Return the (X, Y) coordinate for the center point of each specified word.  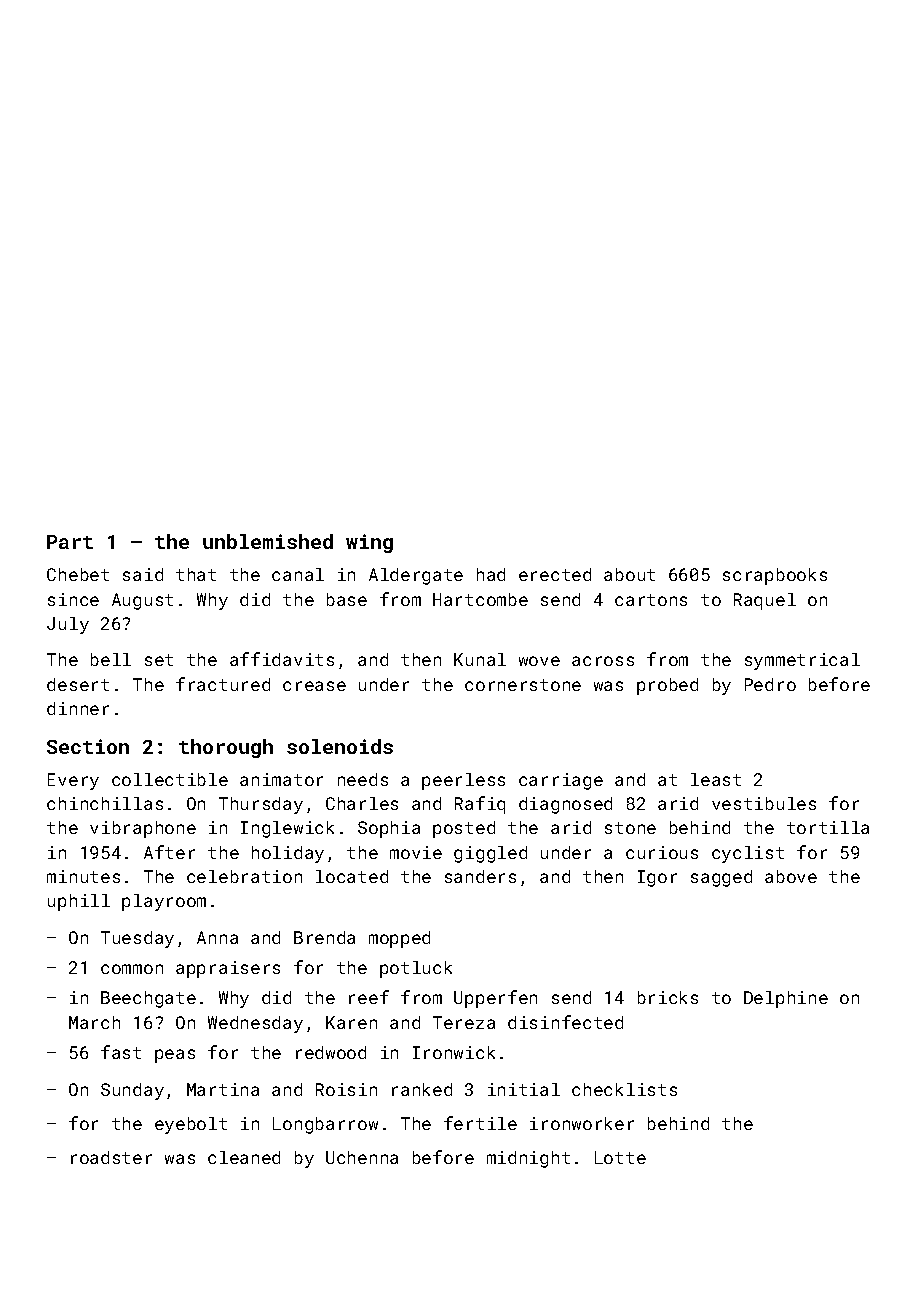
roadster (111, 1157)
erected (555, 574)
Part (70, 542)
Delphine (786, 999)
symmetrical (802, 661)
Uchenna (362, 1157)
